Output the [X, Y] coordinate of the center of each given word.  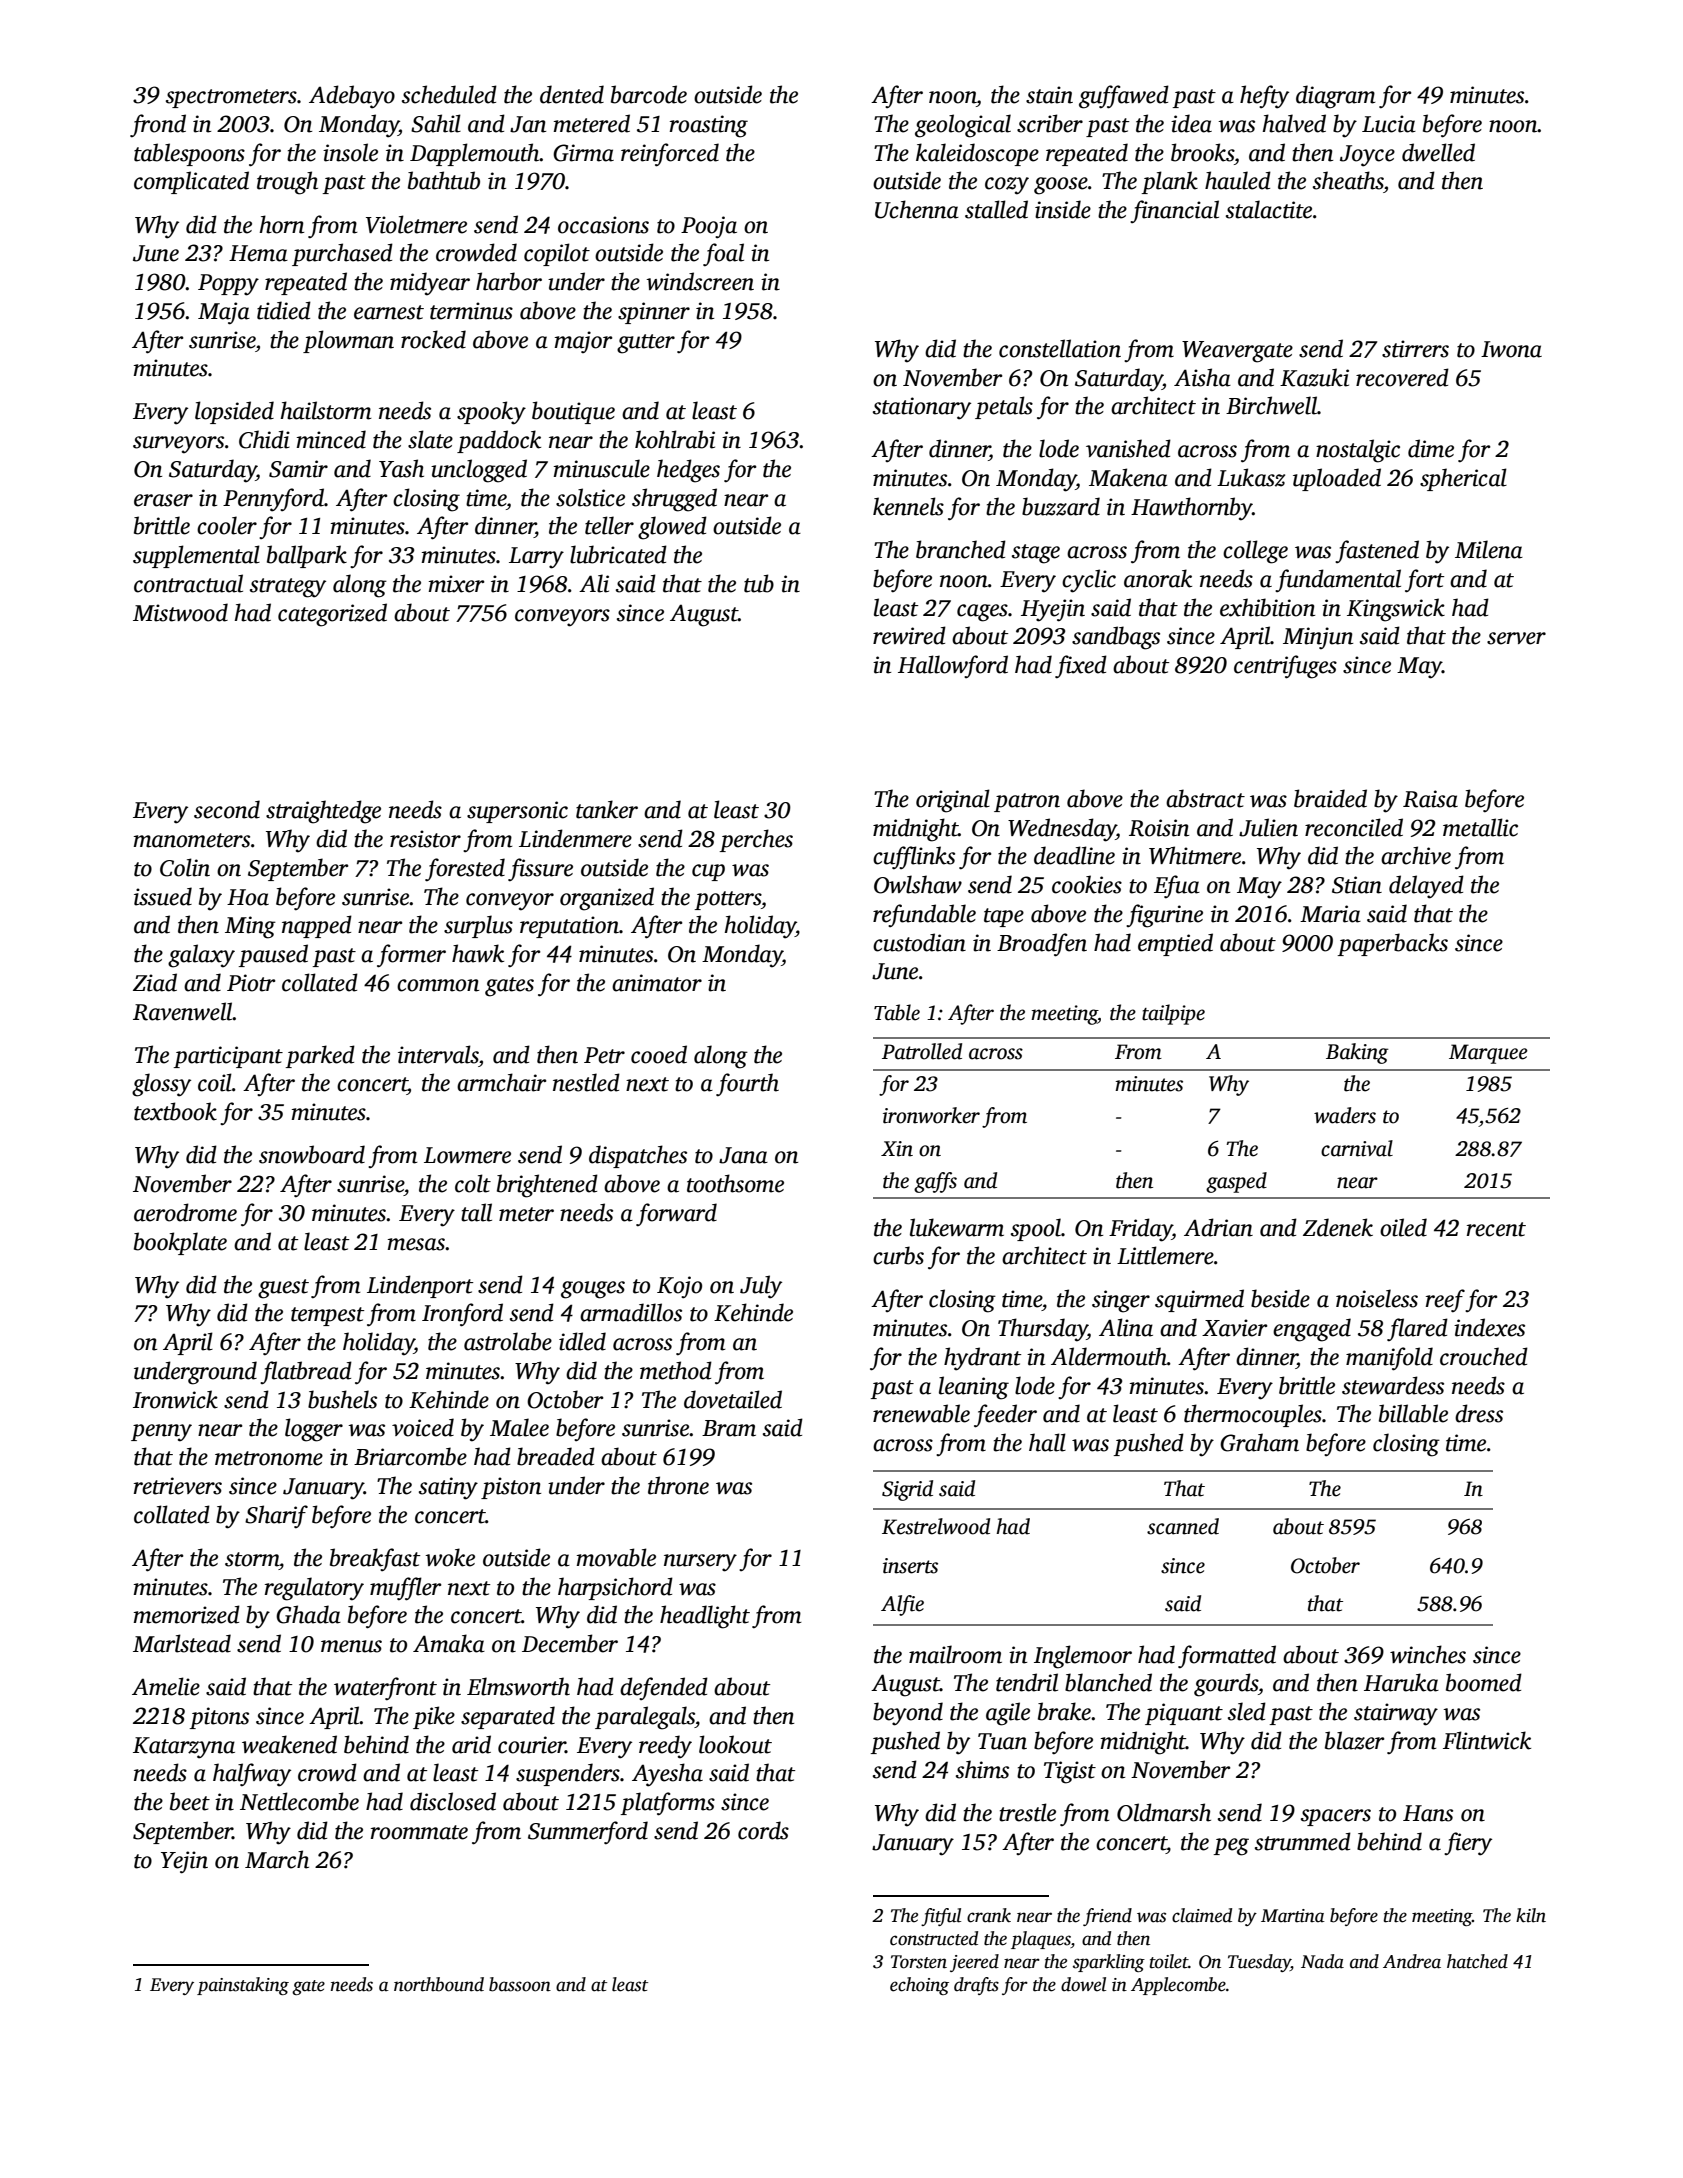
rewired [909, 635]
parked [320, 1056]
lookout [735, 1744]
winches [1428, 1654]
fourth [747, 1085]
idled [582, 1341]
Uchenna [917, 209]
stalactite [1269, 209]
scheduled [449, 94]
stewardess [1393, 1385]
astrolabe [508, 1341]
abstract [1205, 798]
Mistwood [180, 612]
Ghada [308, 1614]
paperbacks [1392, 944]
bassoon [520, 1984]
